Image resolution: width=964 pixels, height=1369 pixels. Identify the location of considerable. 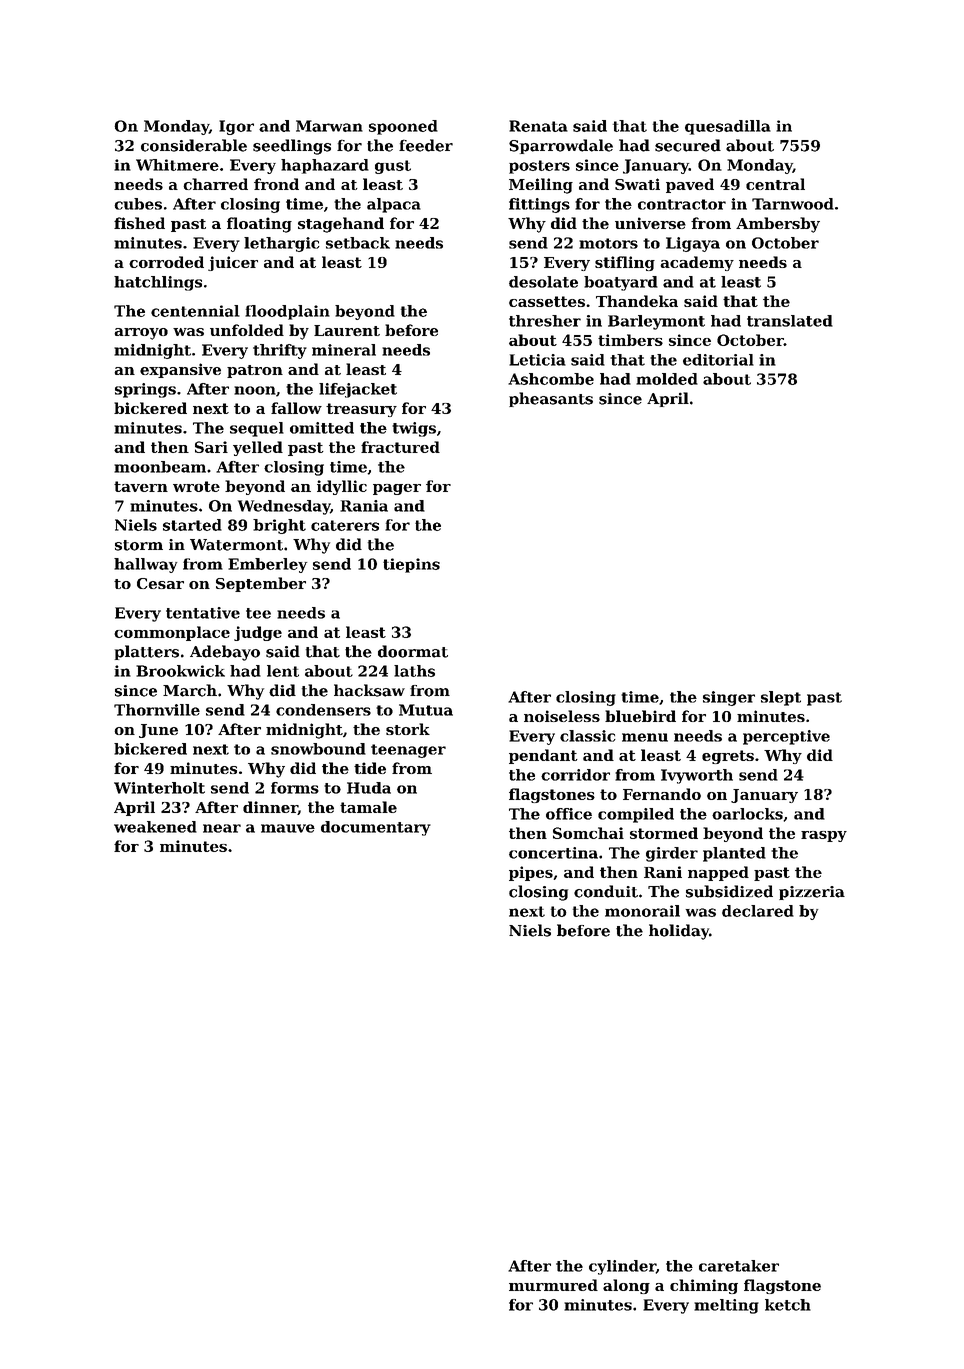
(194, 145).
